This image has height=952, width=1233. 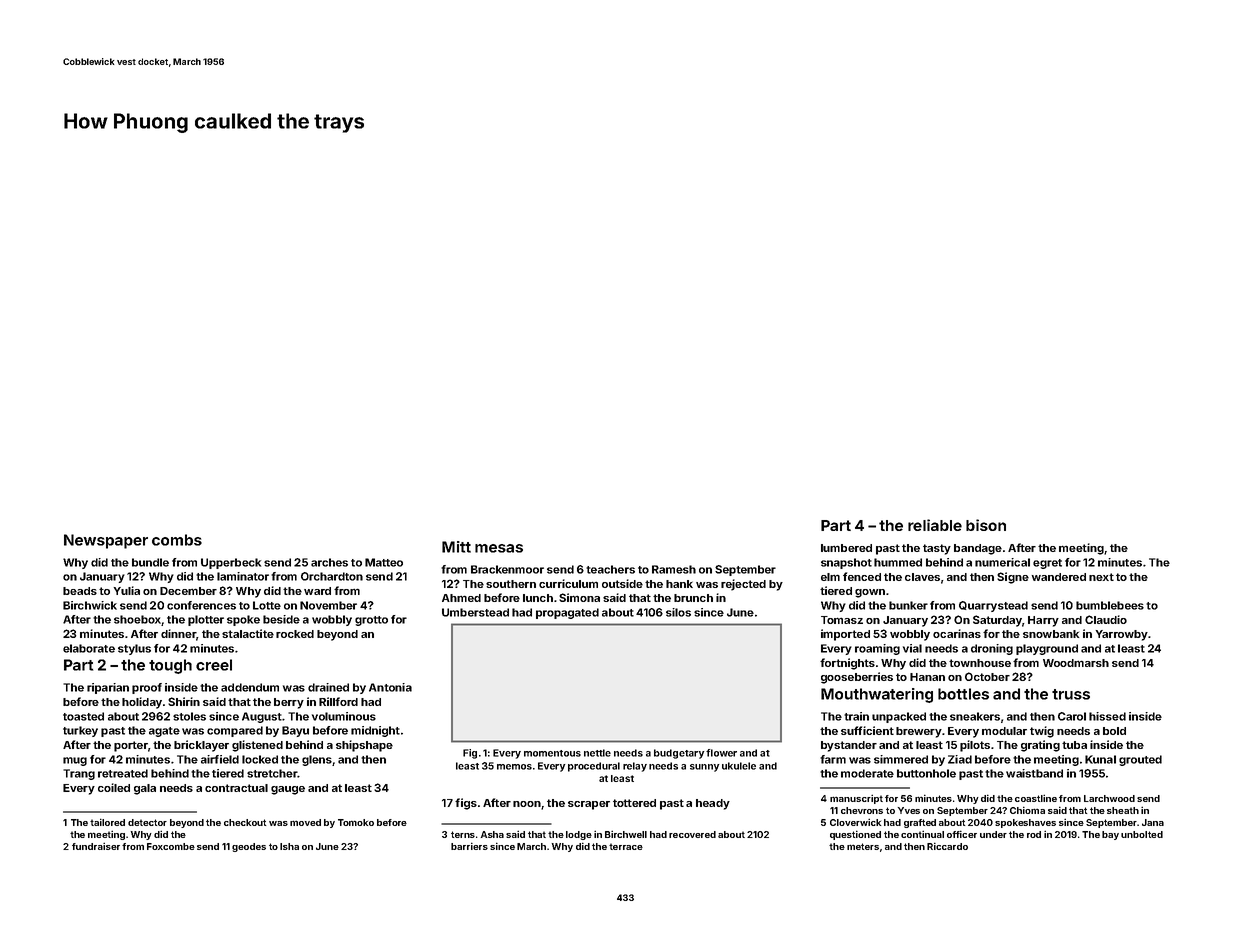 I want to click on Mitt, so click(x=456, y=547).
